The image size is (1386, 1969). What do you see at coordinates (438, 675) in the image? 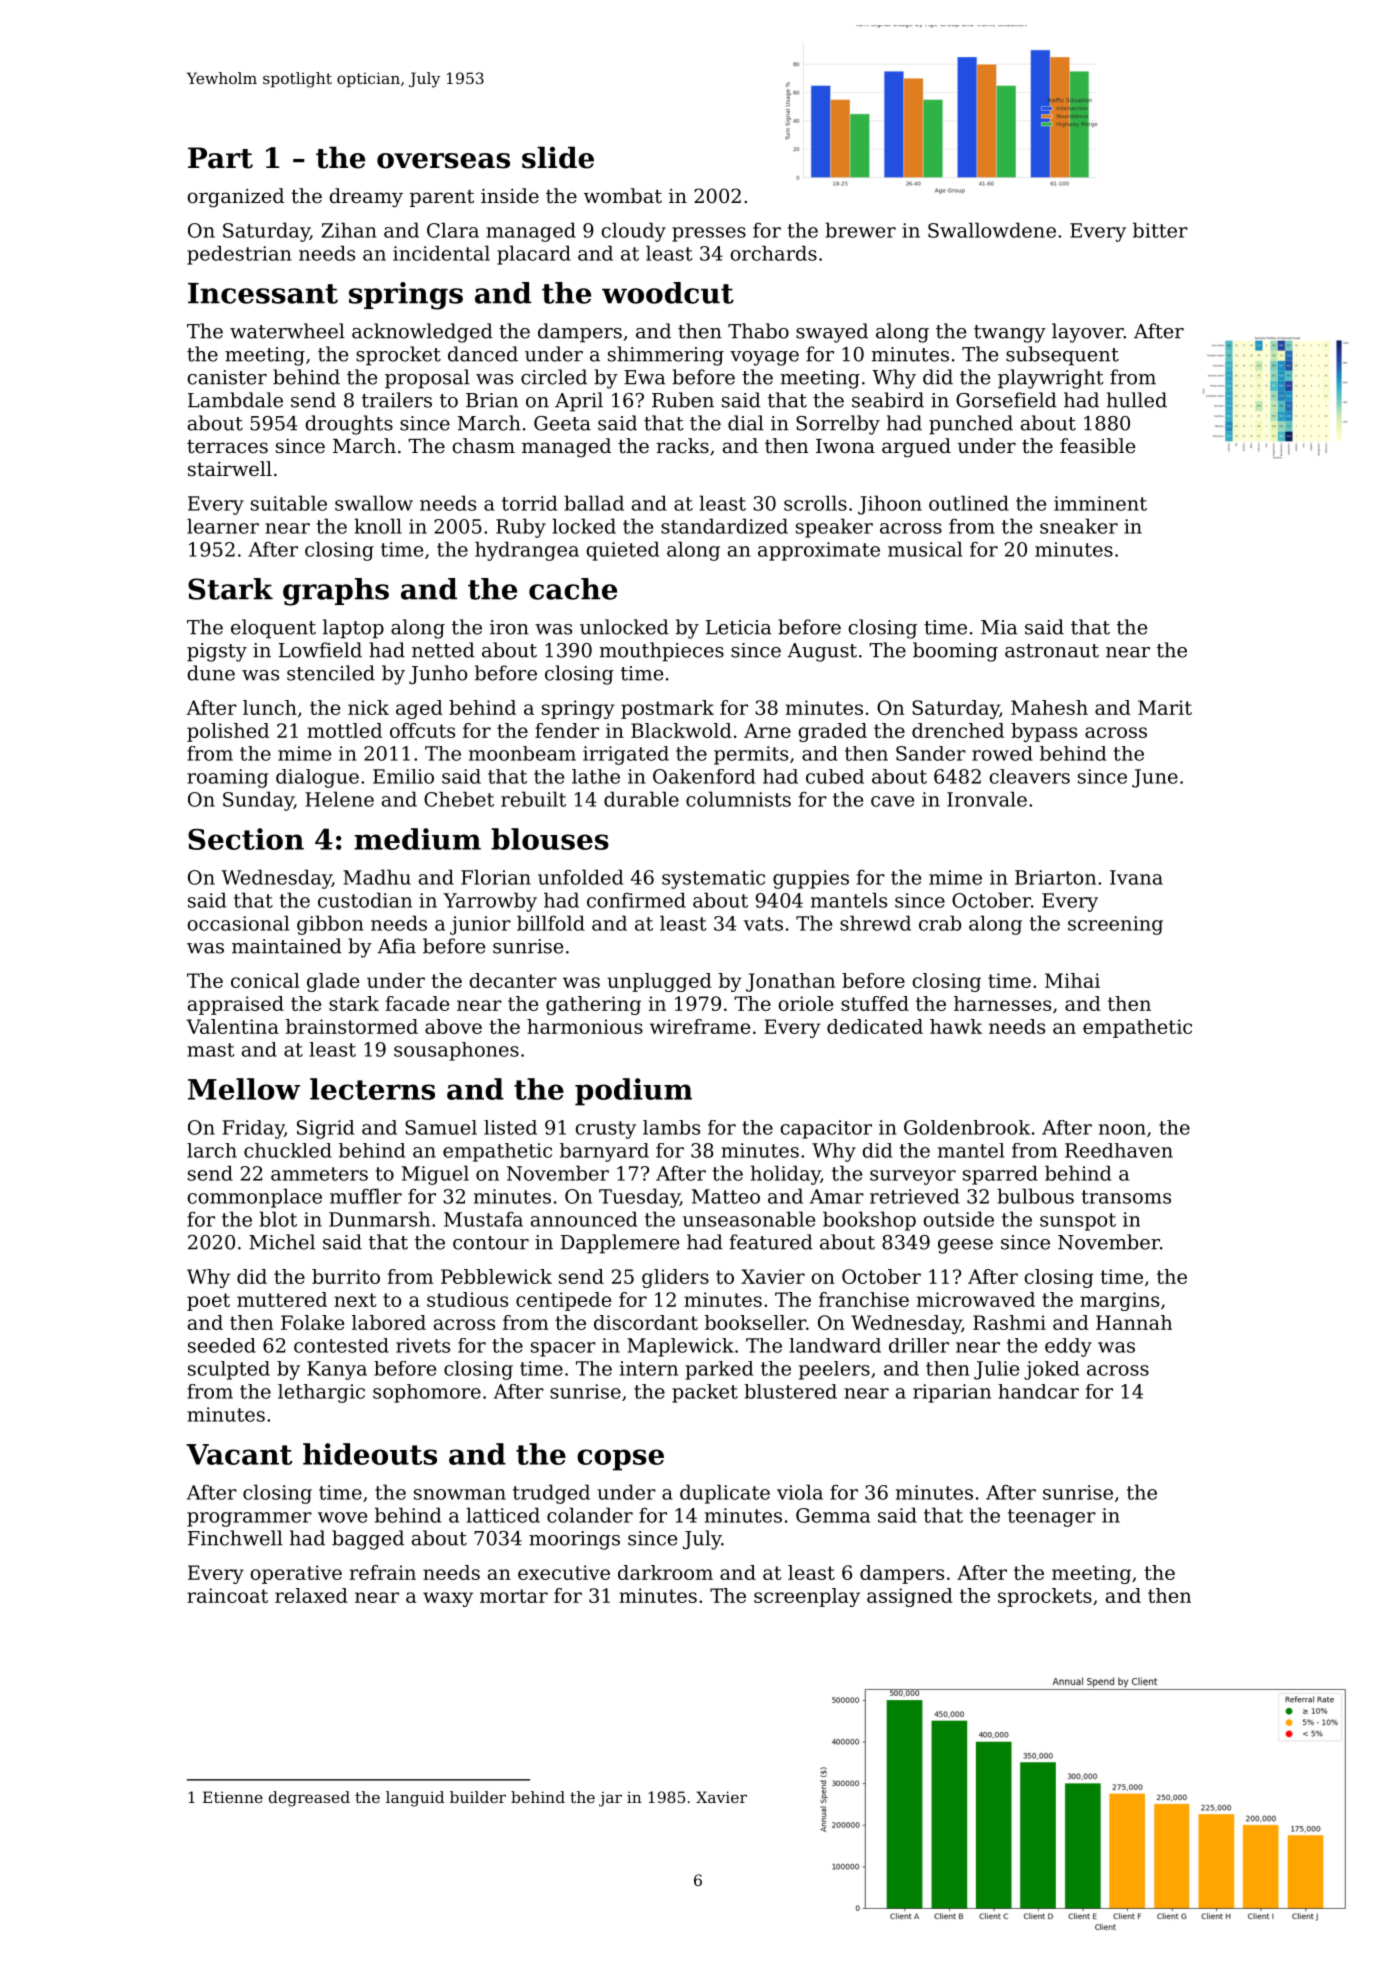
I see `Junho` at bounding box center [438, 675].
